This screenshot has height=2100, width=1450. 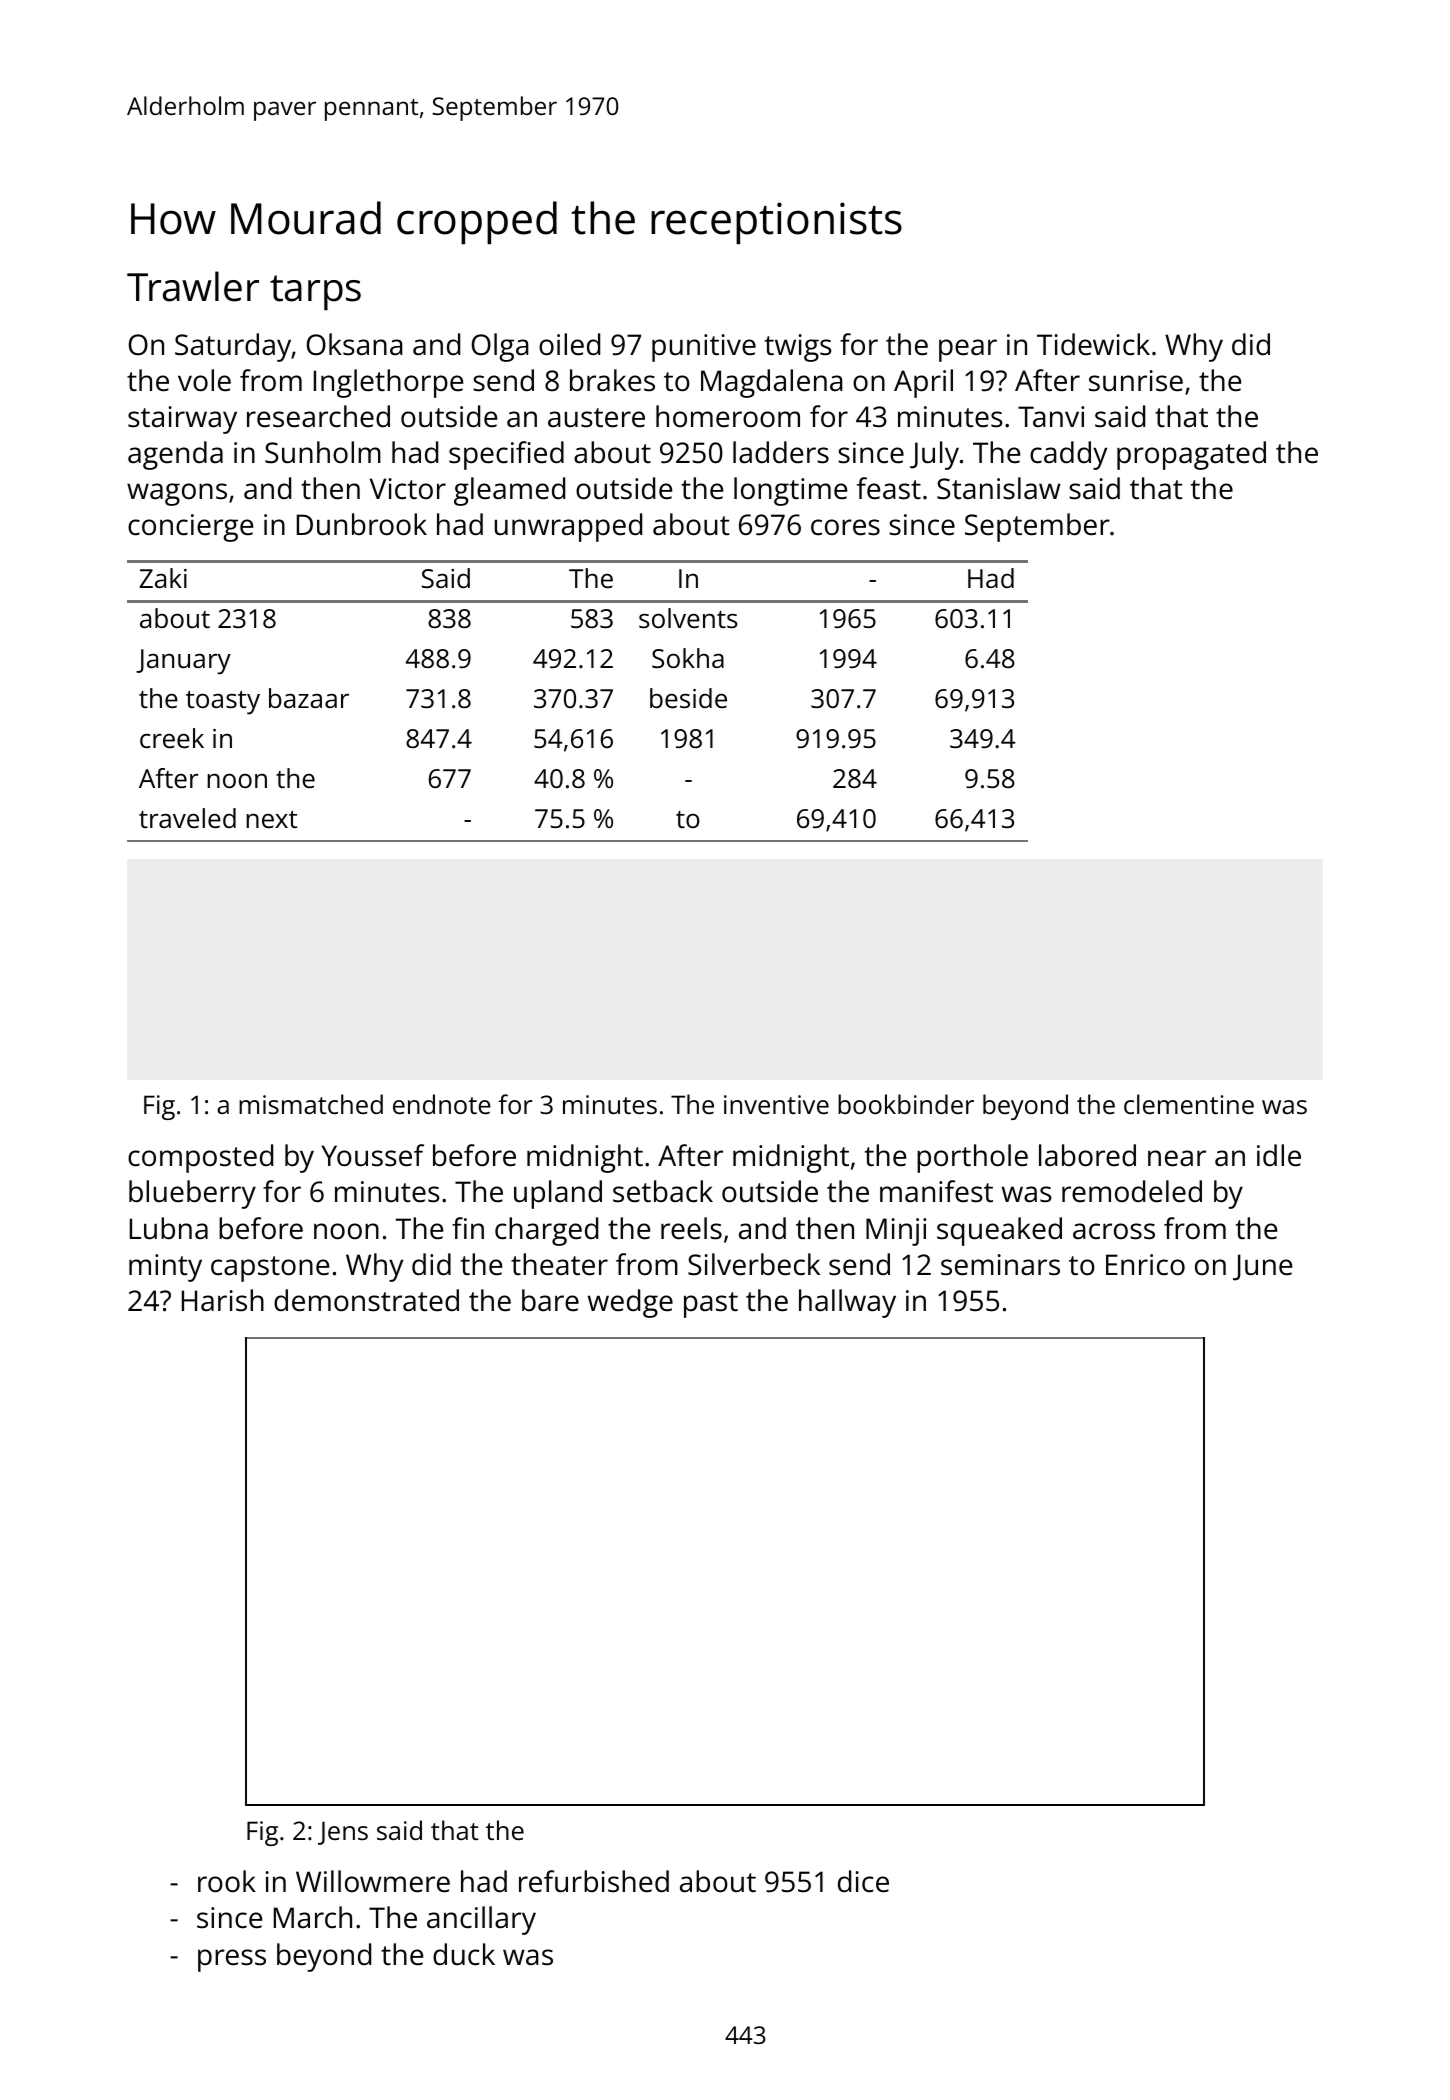 What do you see at coordinates (968, 350) in the screenshot?
I see `pear` at bounding box center [968, 350].
